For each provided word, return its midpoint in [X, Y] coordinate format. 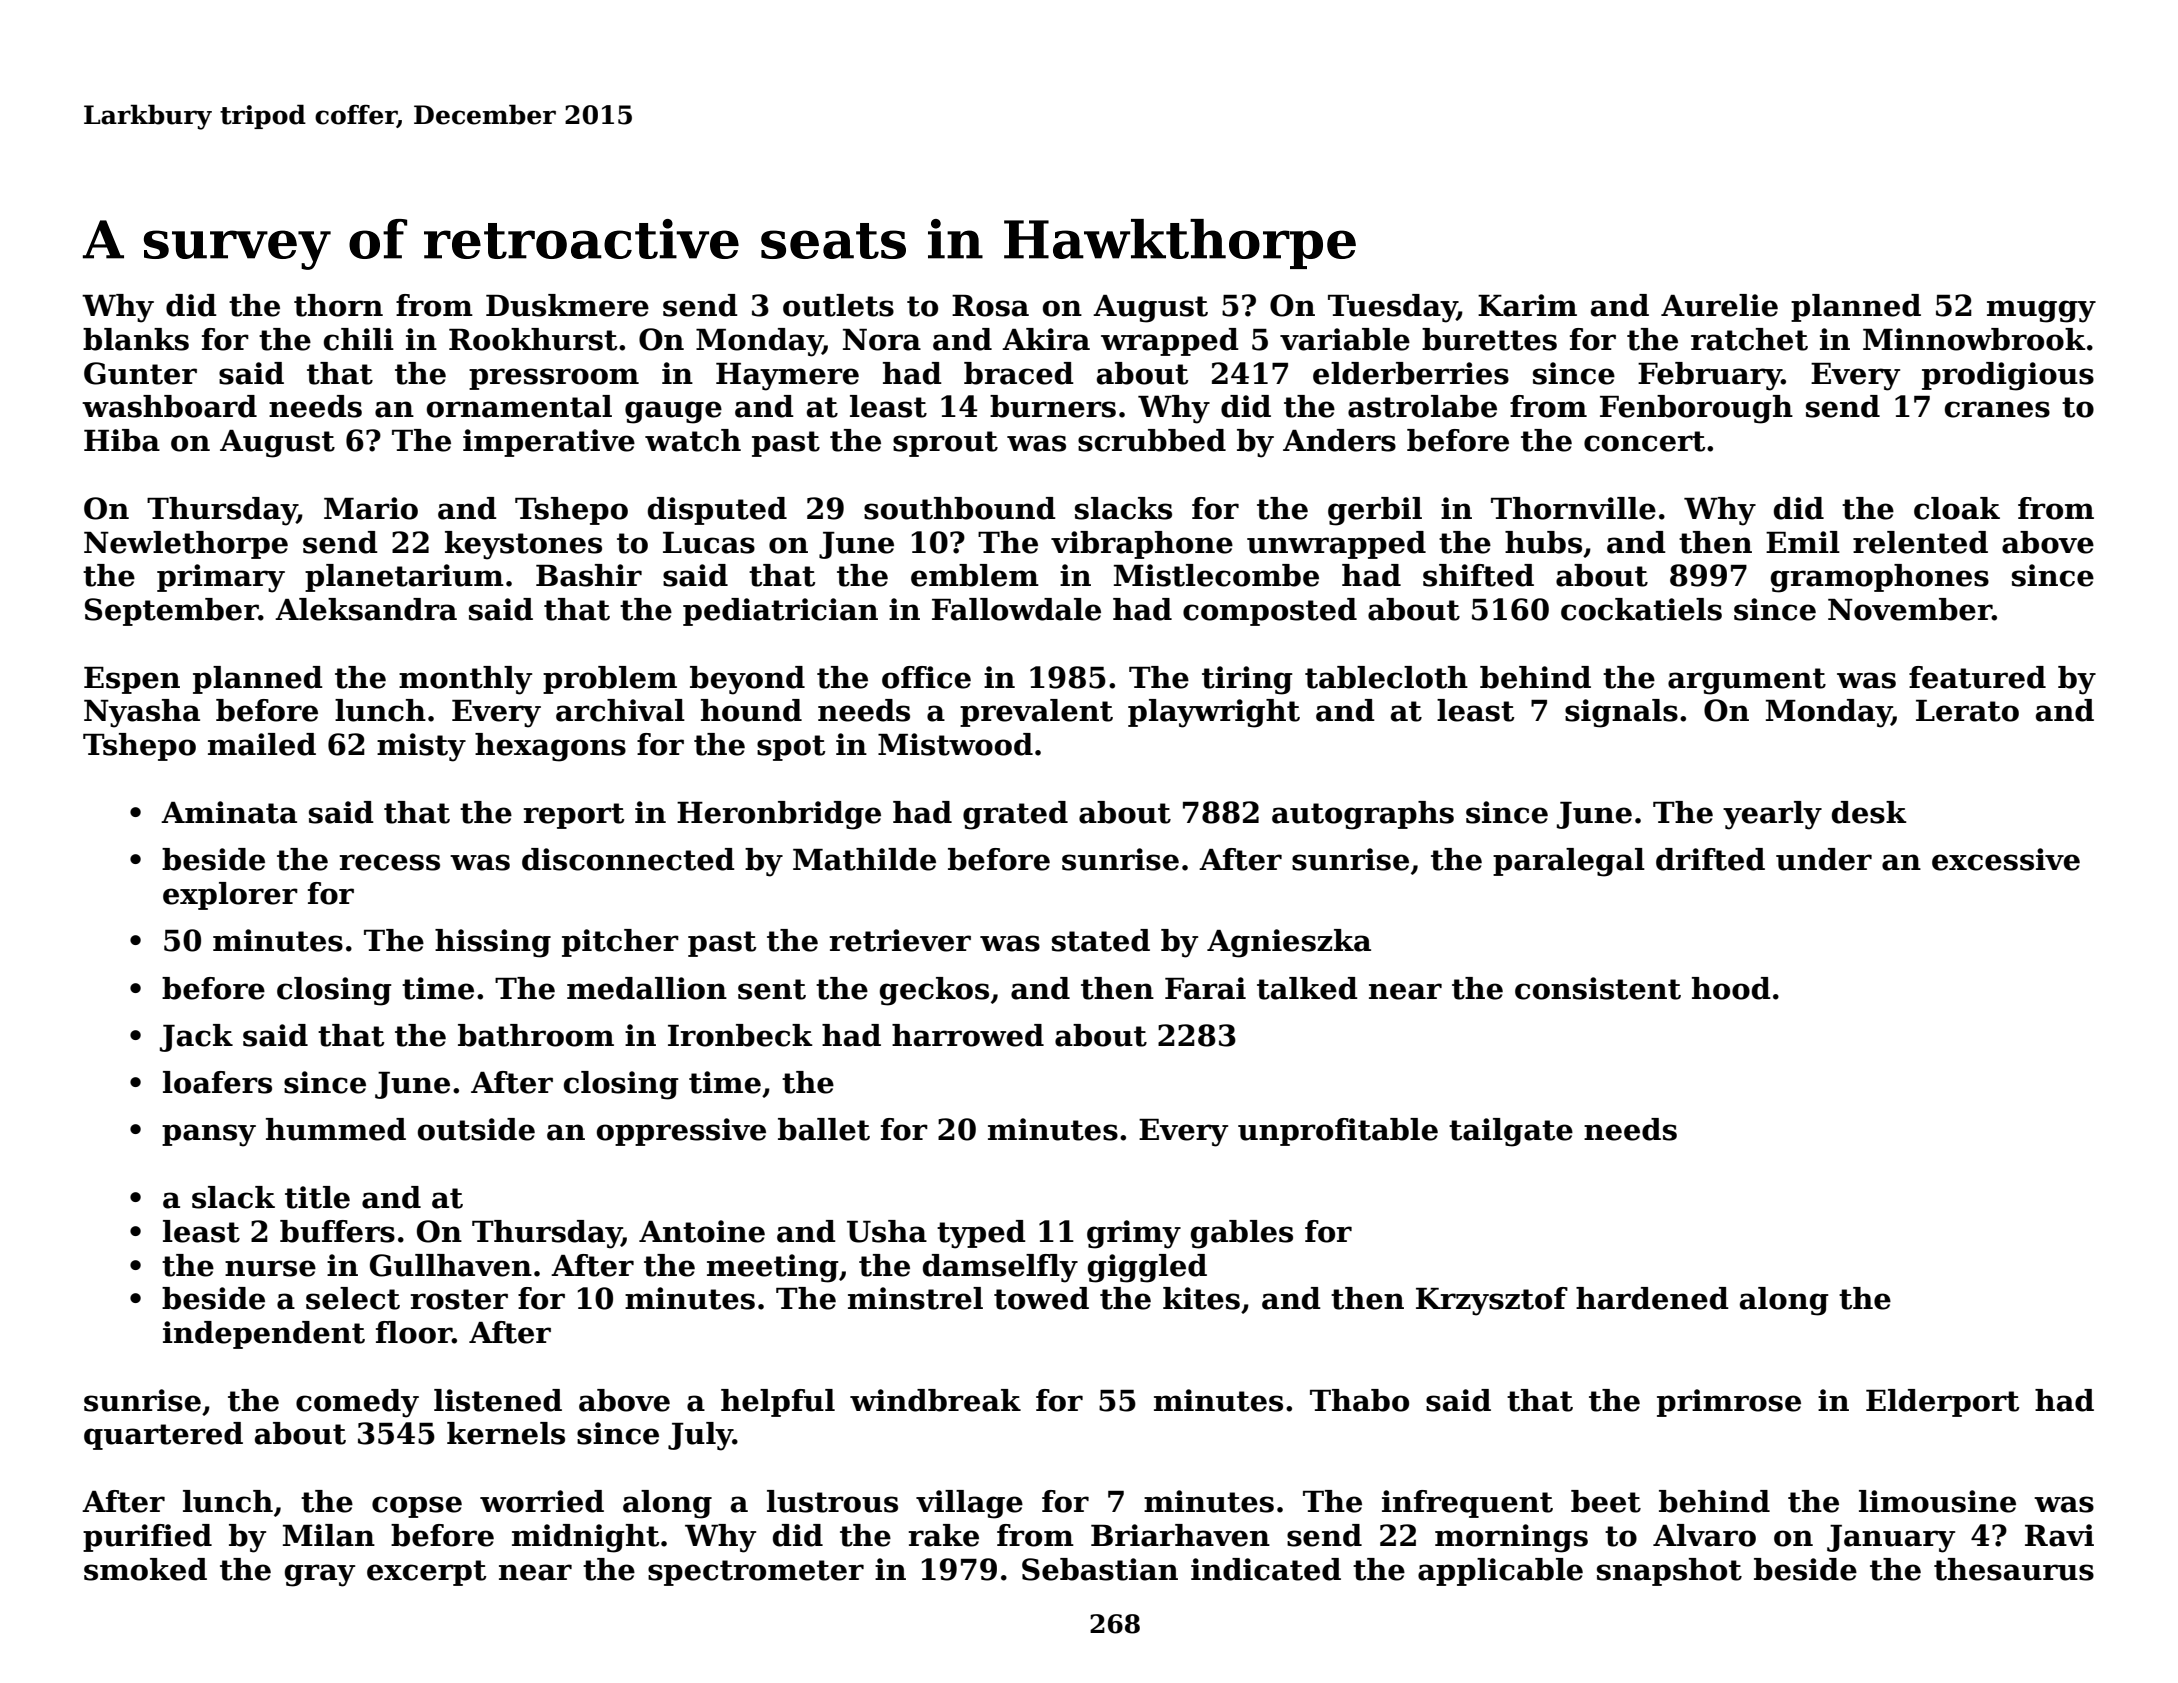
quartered [163, 1436]
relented [1920, 542]
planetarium [404, 578]
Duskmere [567, 305]
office [926, 677]
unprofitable [1338, 1132]
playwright [1214, 713]
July [700, 1436]
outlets [838, 305]
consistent [1598, 988]
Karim [1527, 305]
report [574, 816]
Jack [196, 1038]
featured [1977, 677]
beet [1606, 1501]
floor [414, 1332]
